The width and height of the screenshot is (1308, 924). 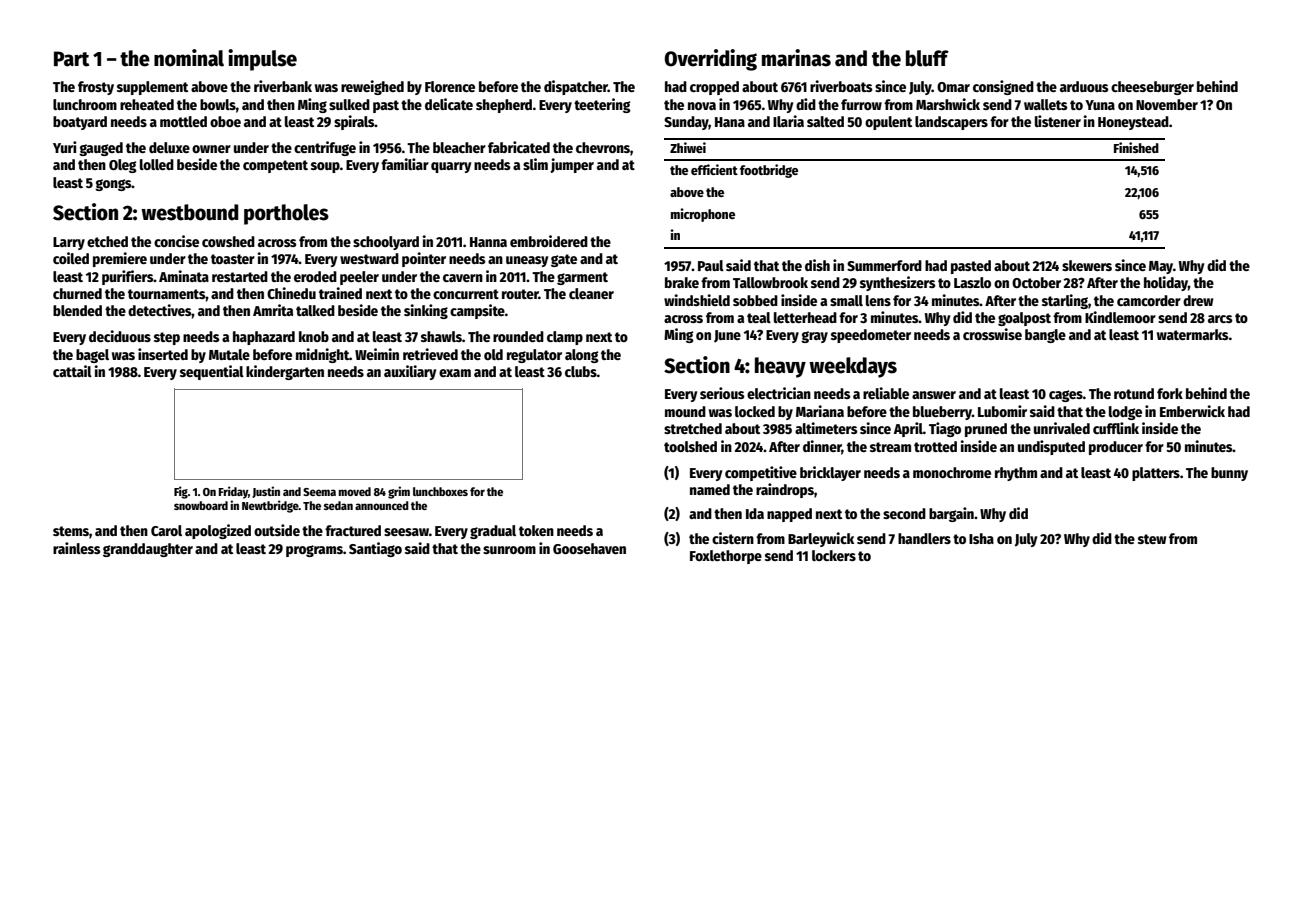 What do you see at coordinates (426, 311) in the screenshot?
I see `sinking` at bounding box center [426, 311].
